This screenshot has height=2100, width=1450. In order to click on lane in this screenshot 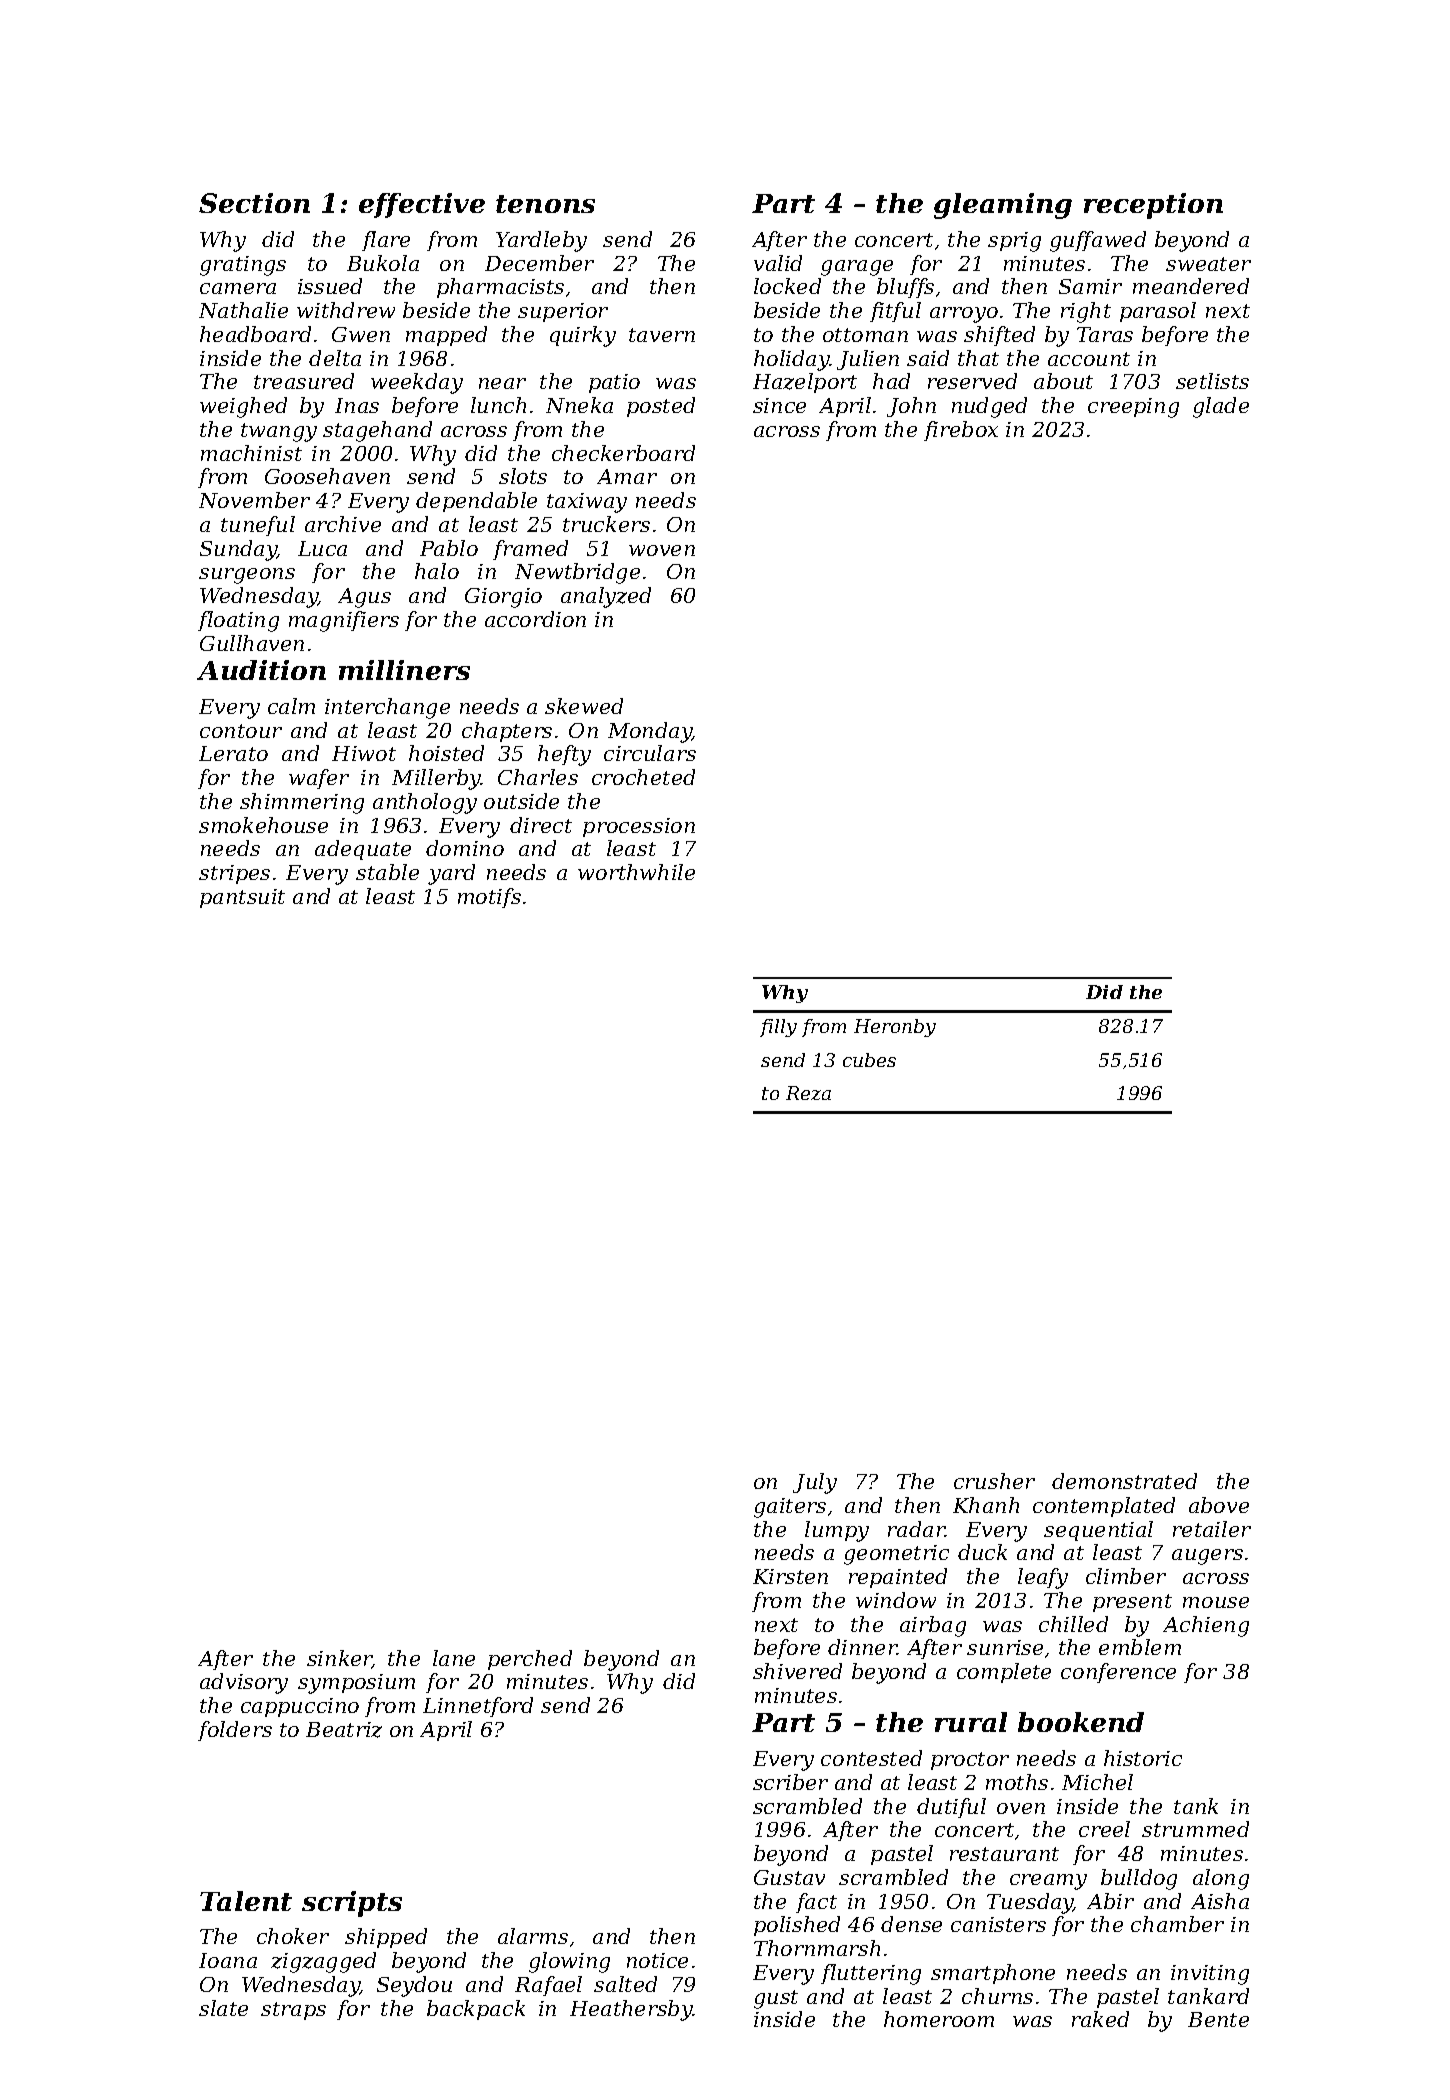, I will do `click(454, 1658)`.
